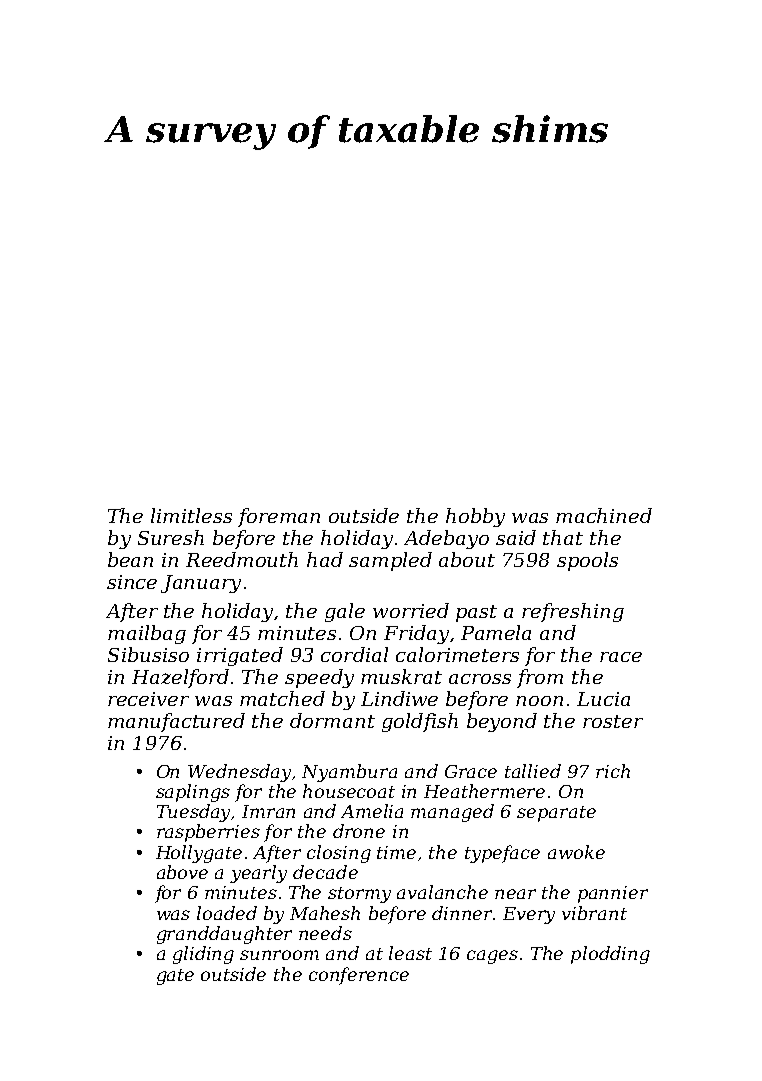 The image size is (762, 1081). Describe the element at coordinates (502, 854) in the document. I see `typeface` at that location.
